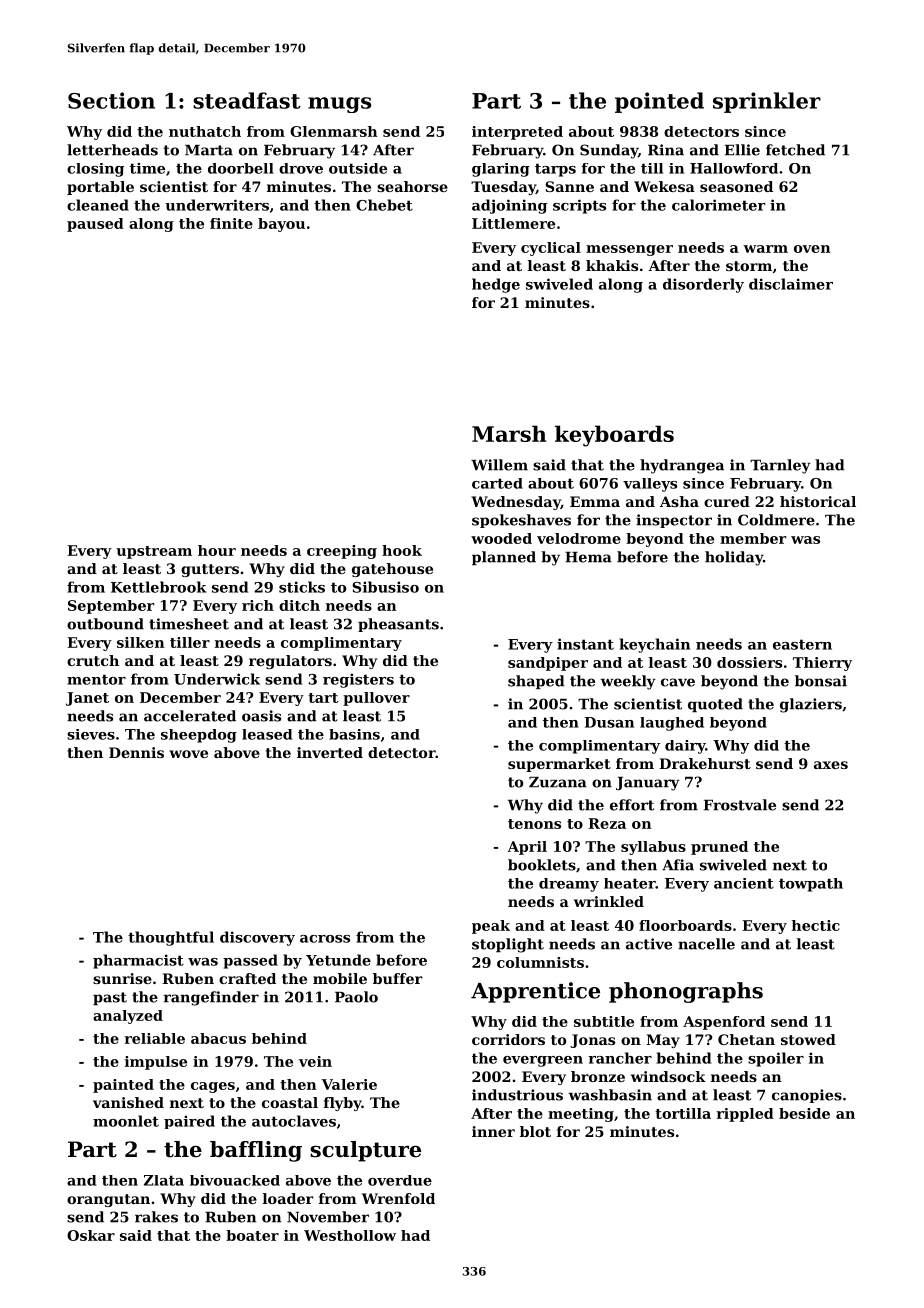 Image resolution: width=924 pixels, height=1308 pixels. What do you see at coordinates (629, 250) in the image?
I see `messenger` at bounding box center [629, 250].
